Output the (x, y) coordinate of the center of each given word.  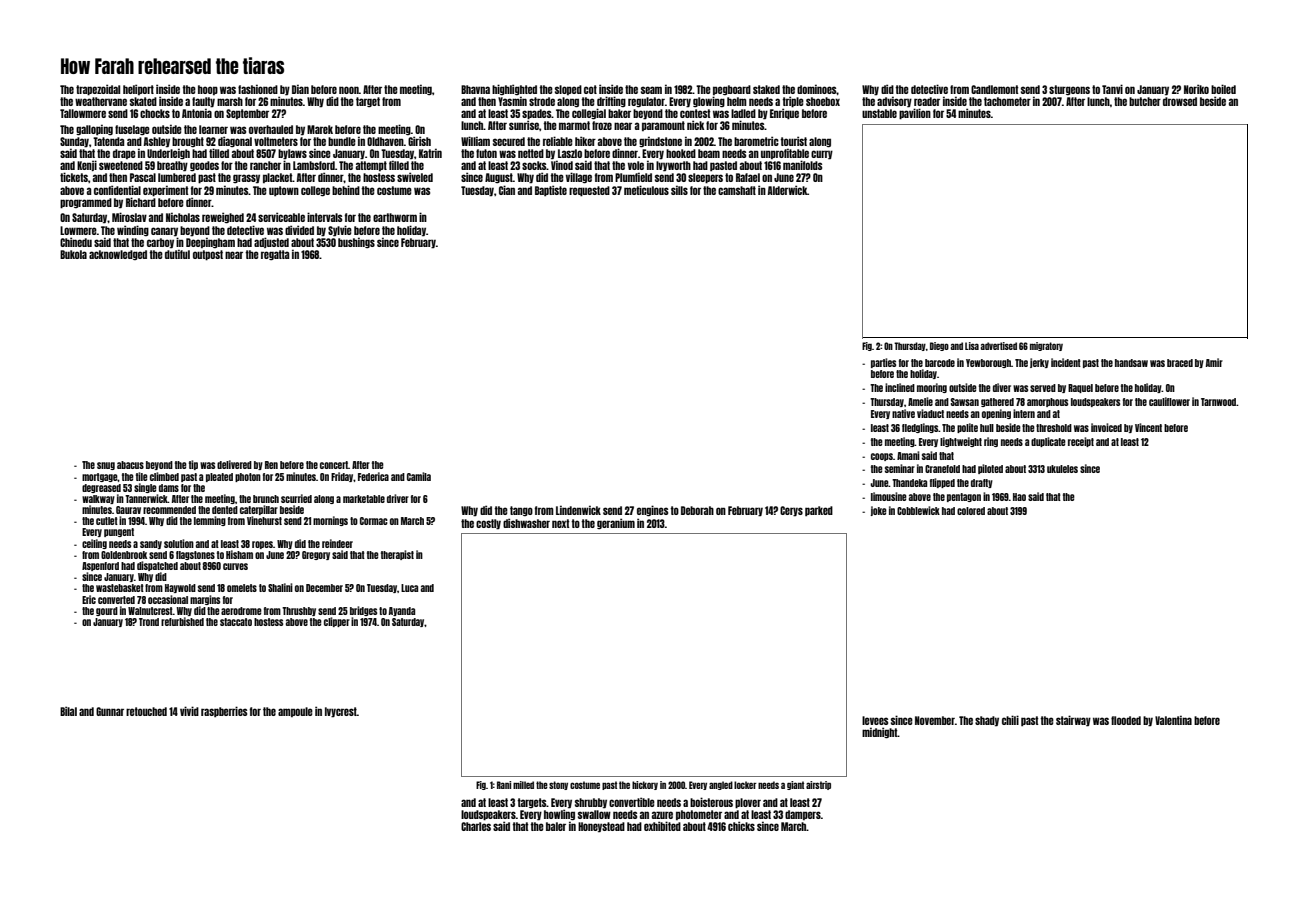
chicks (741, 826)
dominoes (817, 89)
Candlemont (994, 89)
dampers (803, 815)
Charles (476, 826)
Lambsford (314, 165)
